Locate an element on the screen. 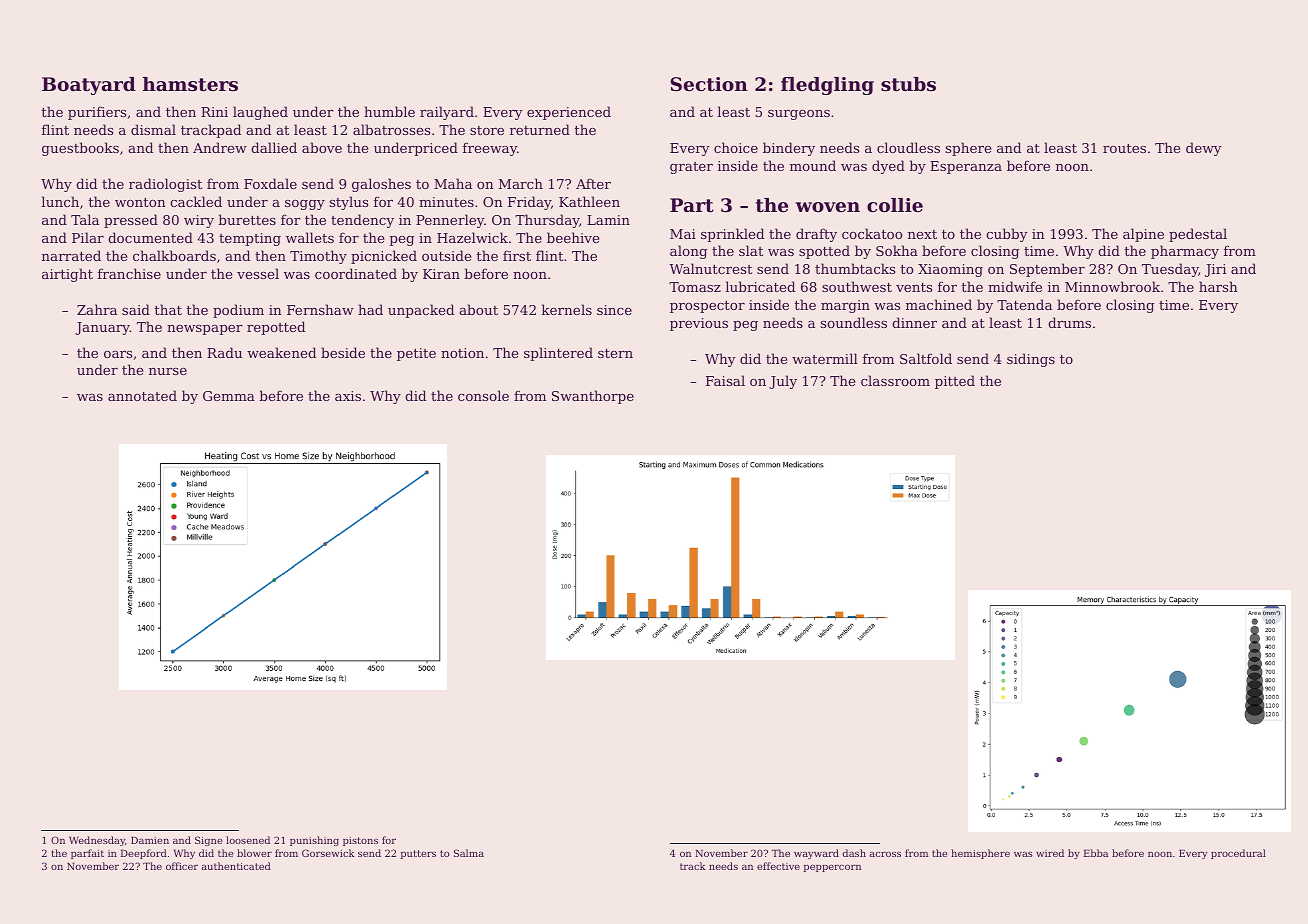 Image resolution: width=1308 pixels, height=924 pixels. putters is located at coordinates (418, 854).
